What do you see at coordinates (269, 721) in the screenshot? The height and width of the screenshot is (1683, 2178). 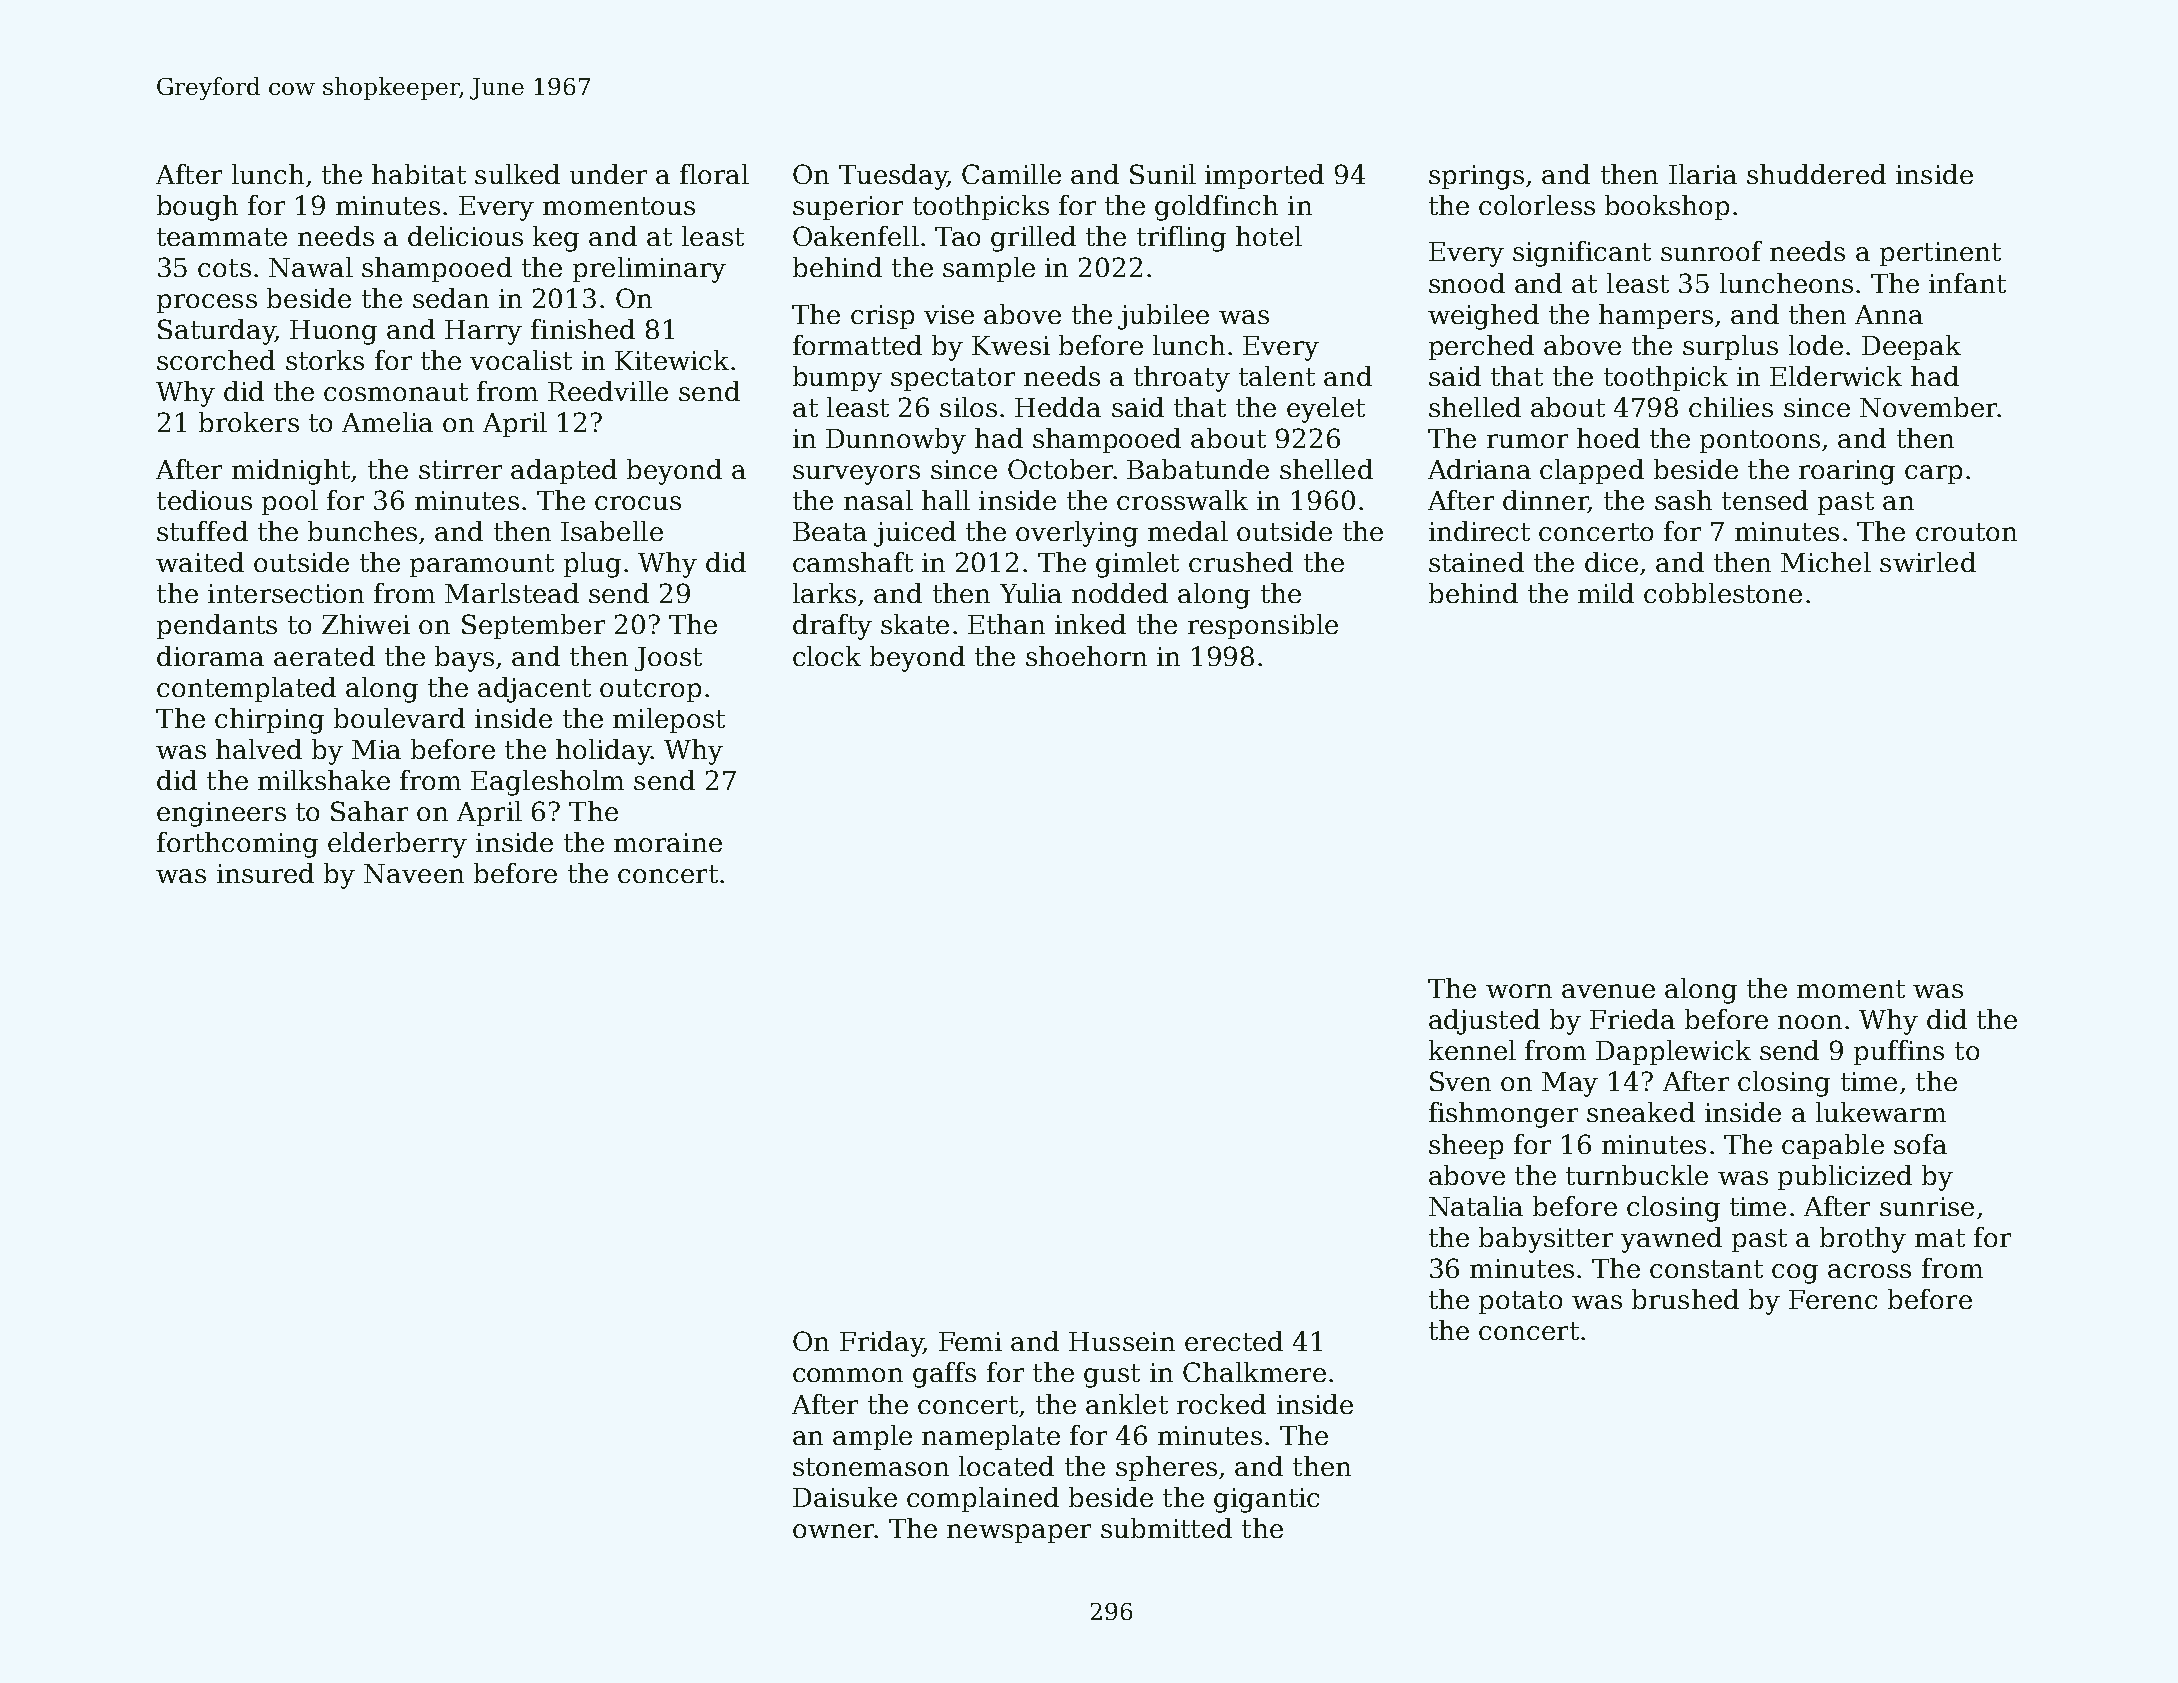 I see `chirping` at bounding box center [269, 721].
